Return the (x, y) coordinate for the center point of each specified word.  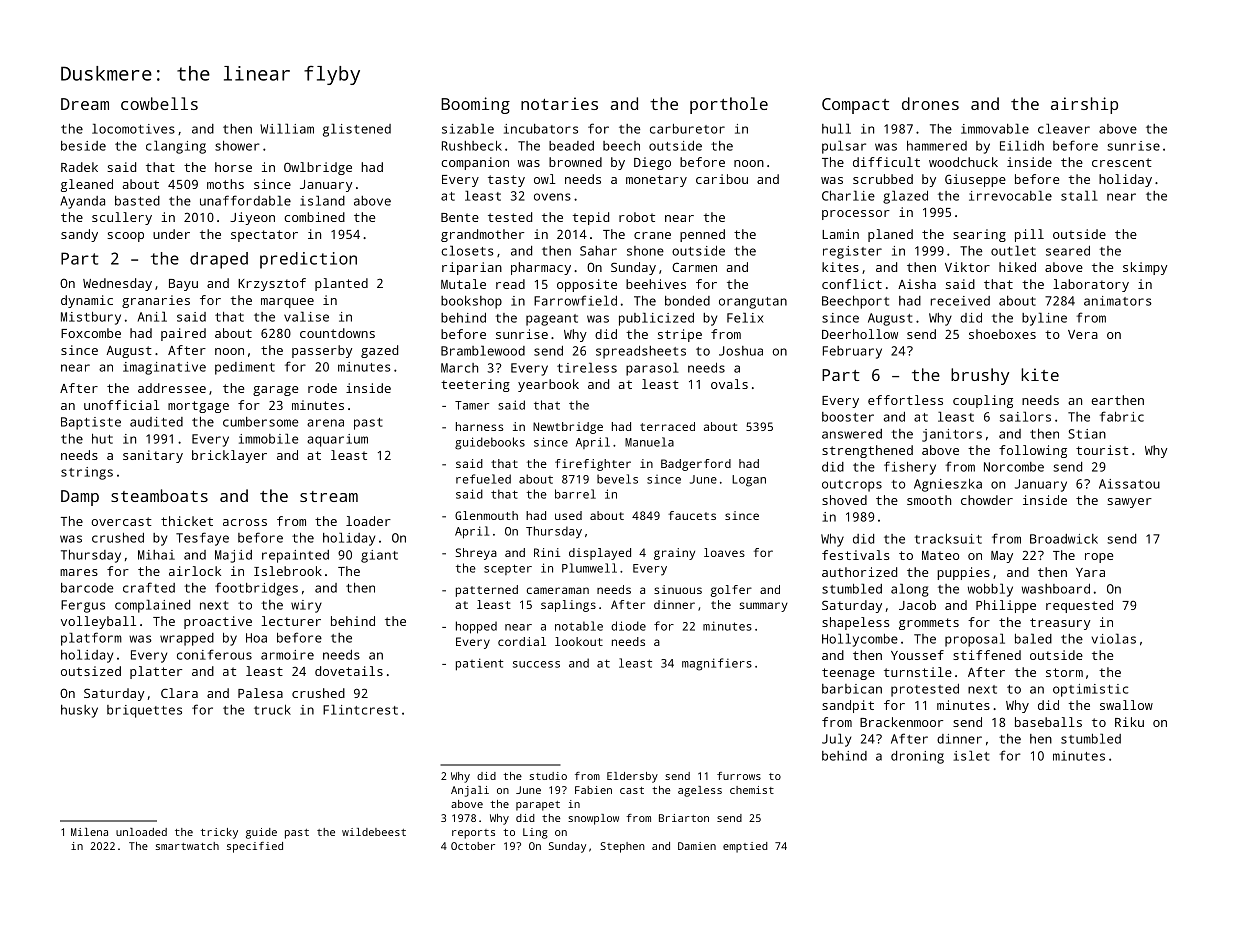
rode (322, 388)
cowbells (159, 103)
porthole (729, 105)
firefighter (593, 465)
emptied (745, 847)
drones (930, 103)
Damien (697, 846)
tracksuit (948, 539)
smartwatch (187, 846)
